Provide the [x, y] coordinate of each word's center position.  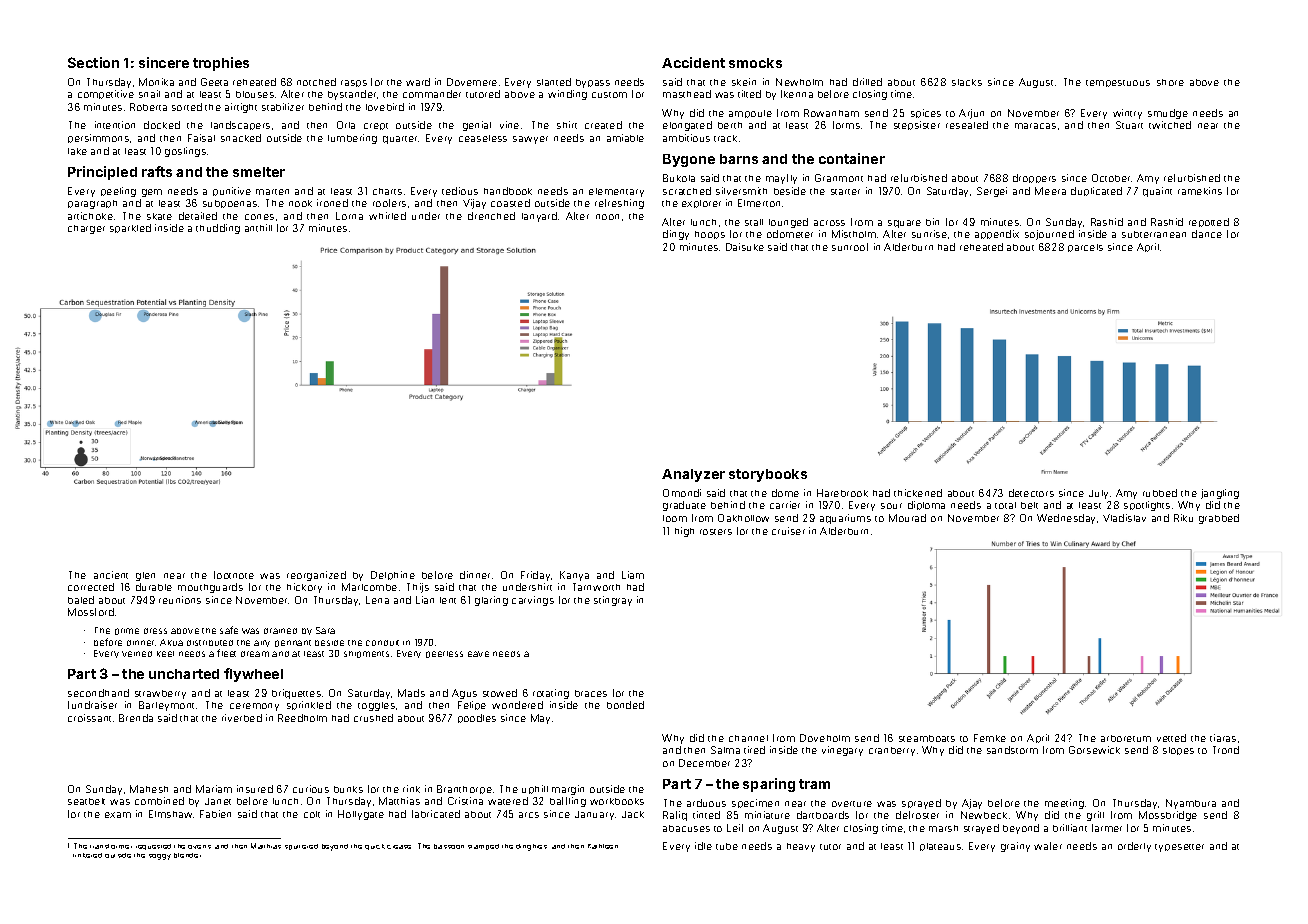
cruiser [788, 531]
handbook [508, 191]
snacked [241, 138]
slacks [967, 82]
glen [145, 576]
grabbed [1219, 519]
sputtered [301, 847]
